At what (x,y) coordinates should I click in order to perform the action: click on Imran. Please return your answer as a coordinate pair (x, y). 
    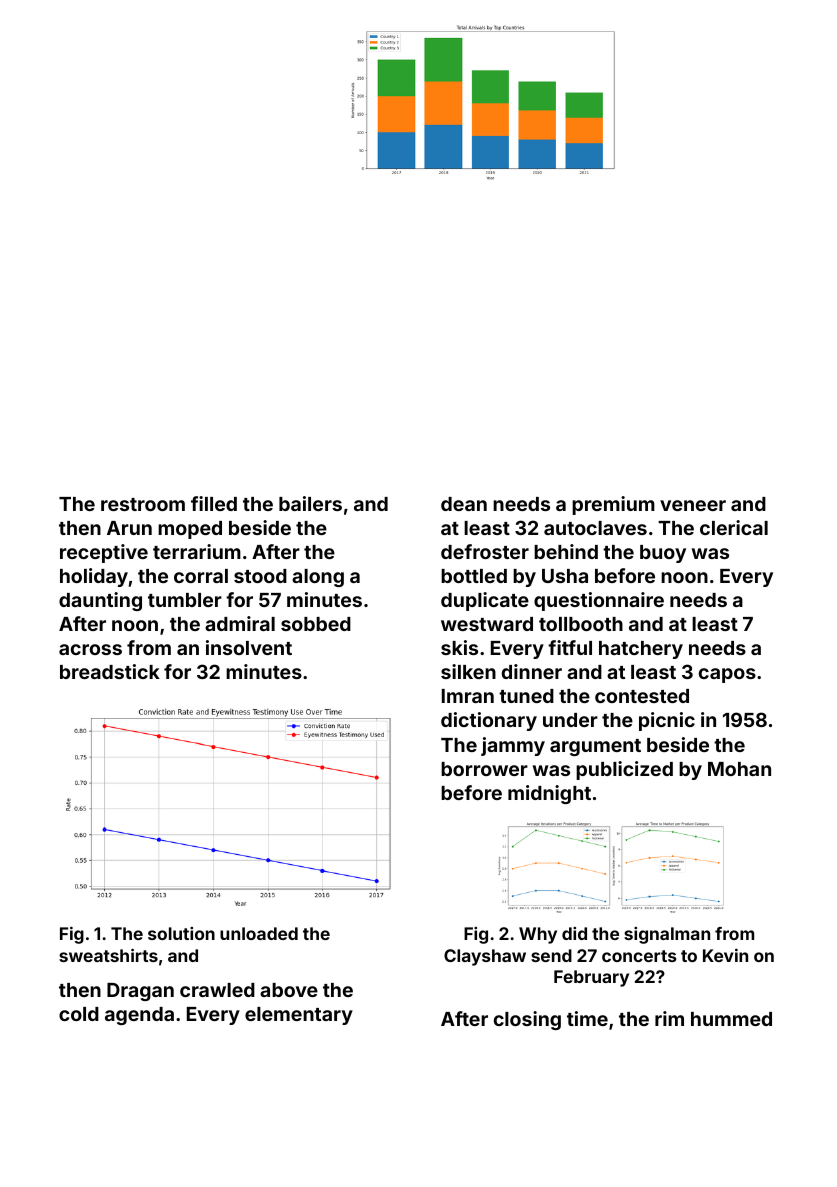
    Looking at the image, I should click on (468, 696).
